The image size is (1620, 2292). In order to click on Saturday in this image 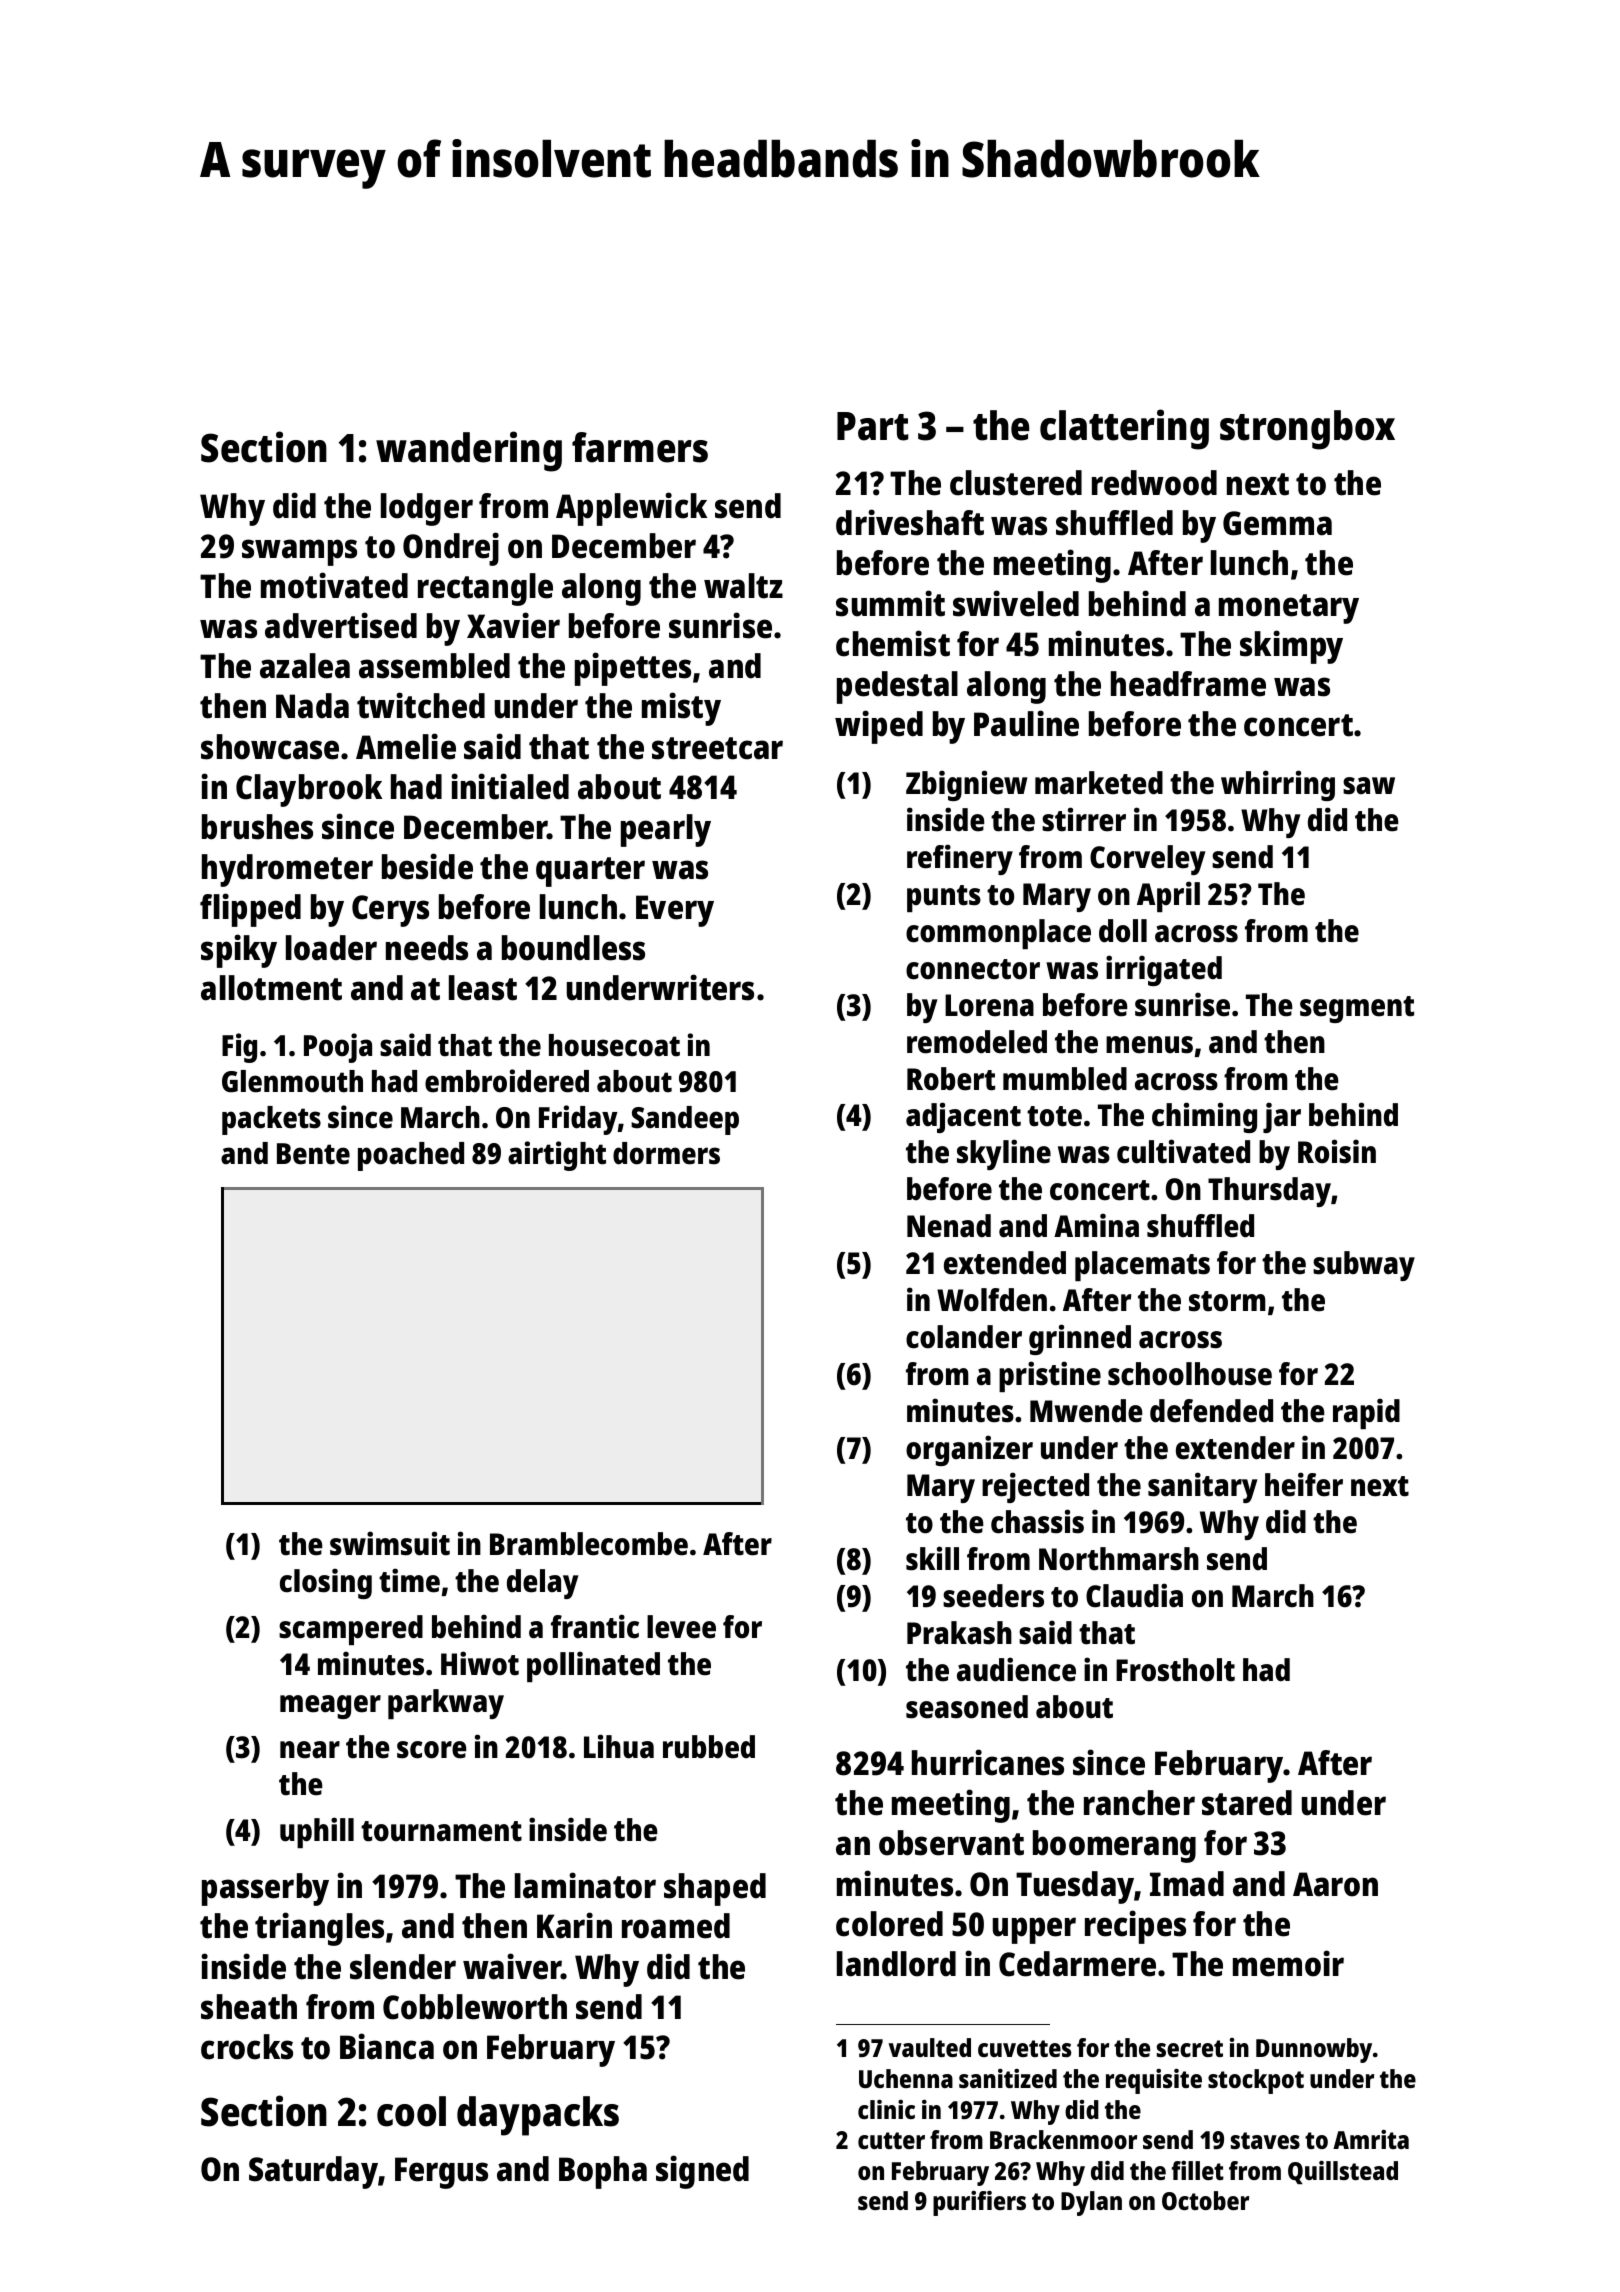, I will do `click(313, 2172)`.
